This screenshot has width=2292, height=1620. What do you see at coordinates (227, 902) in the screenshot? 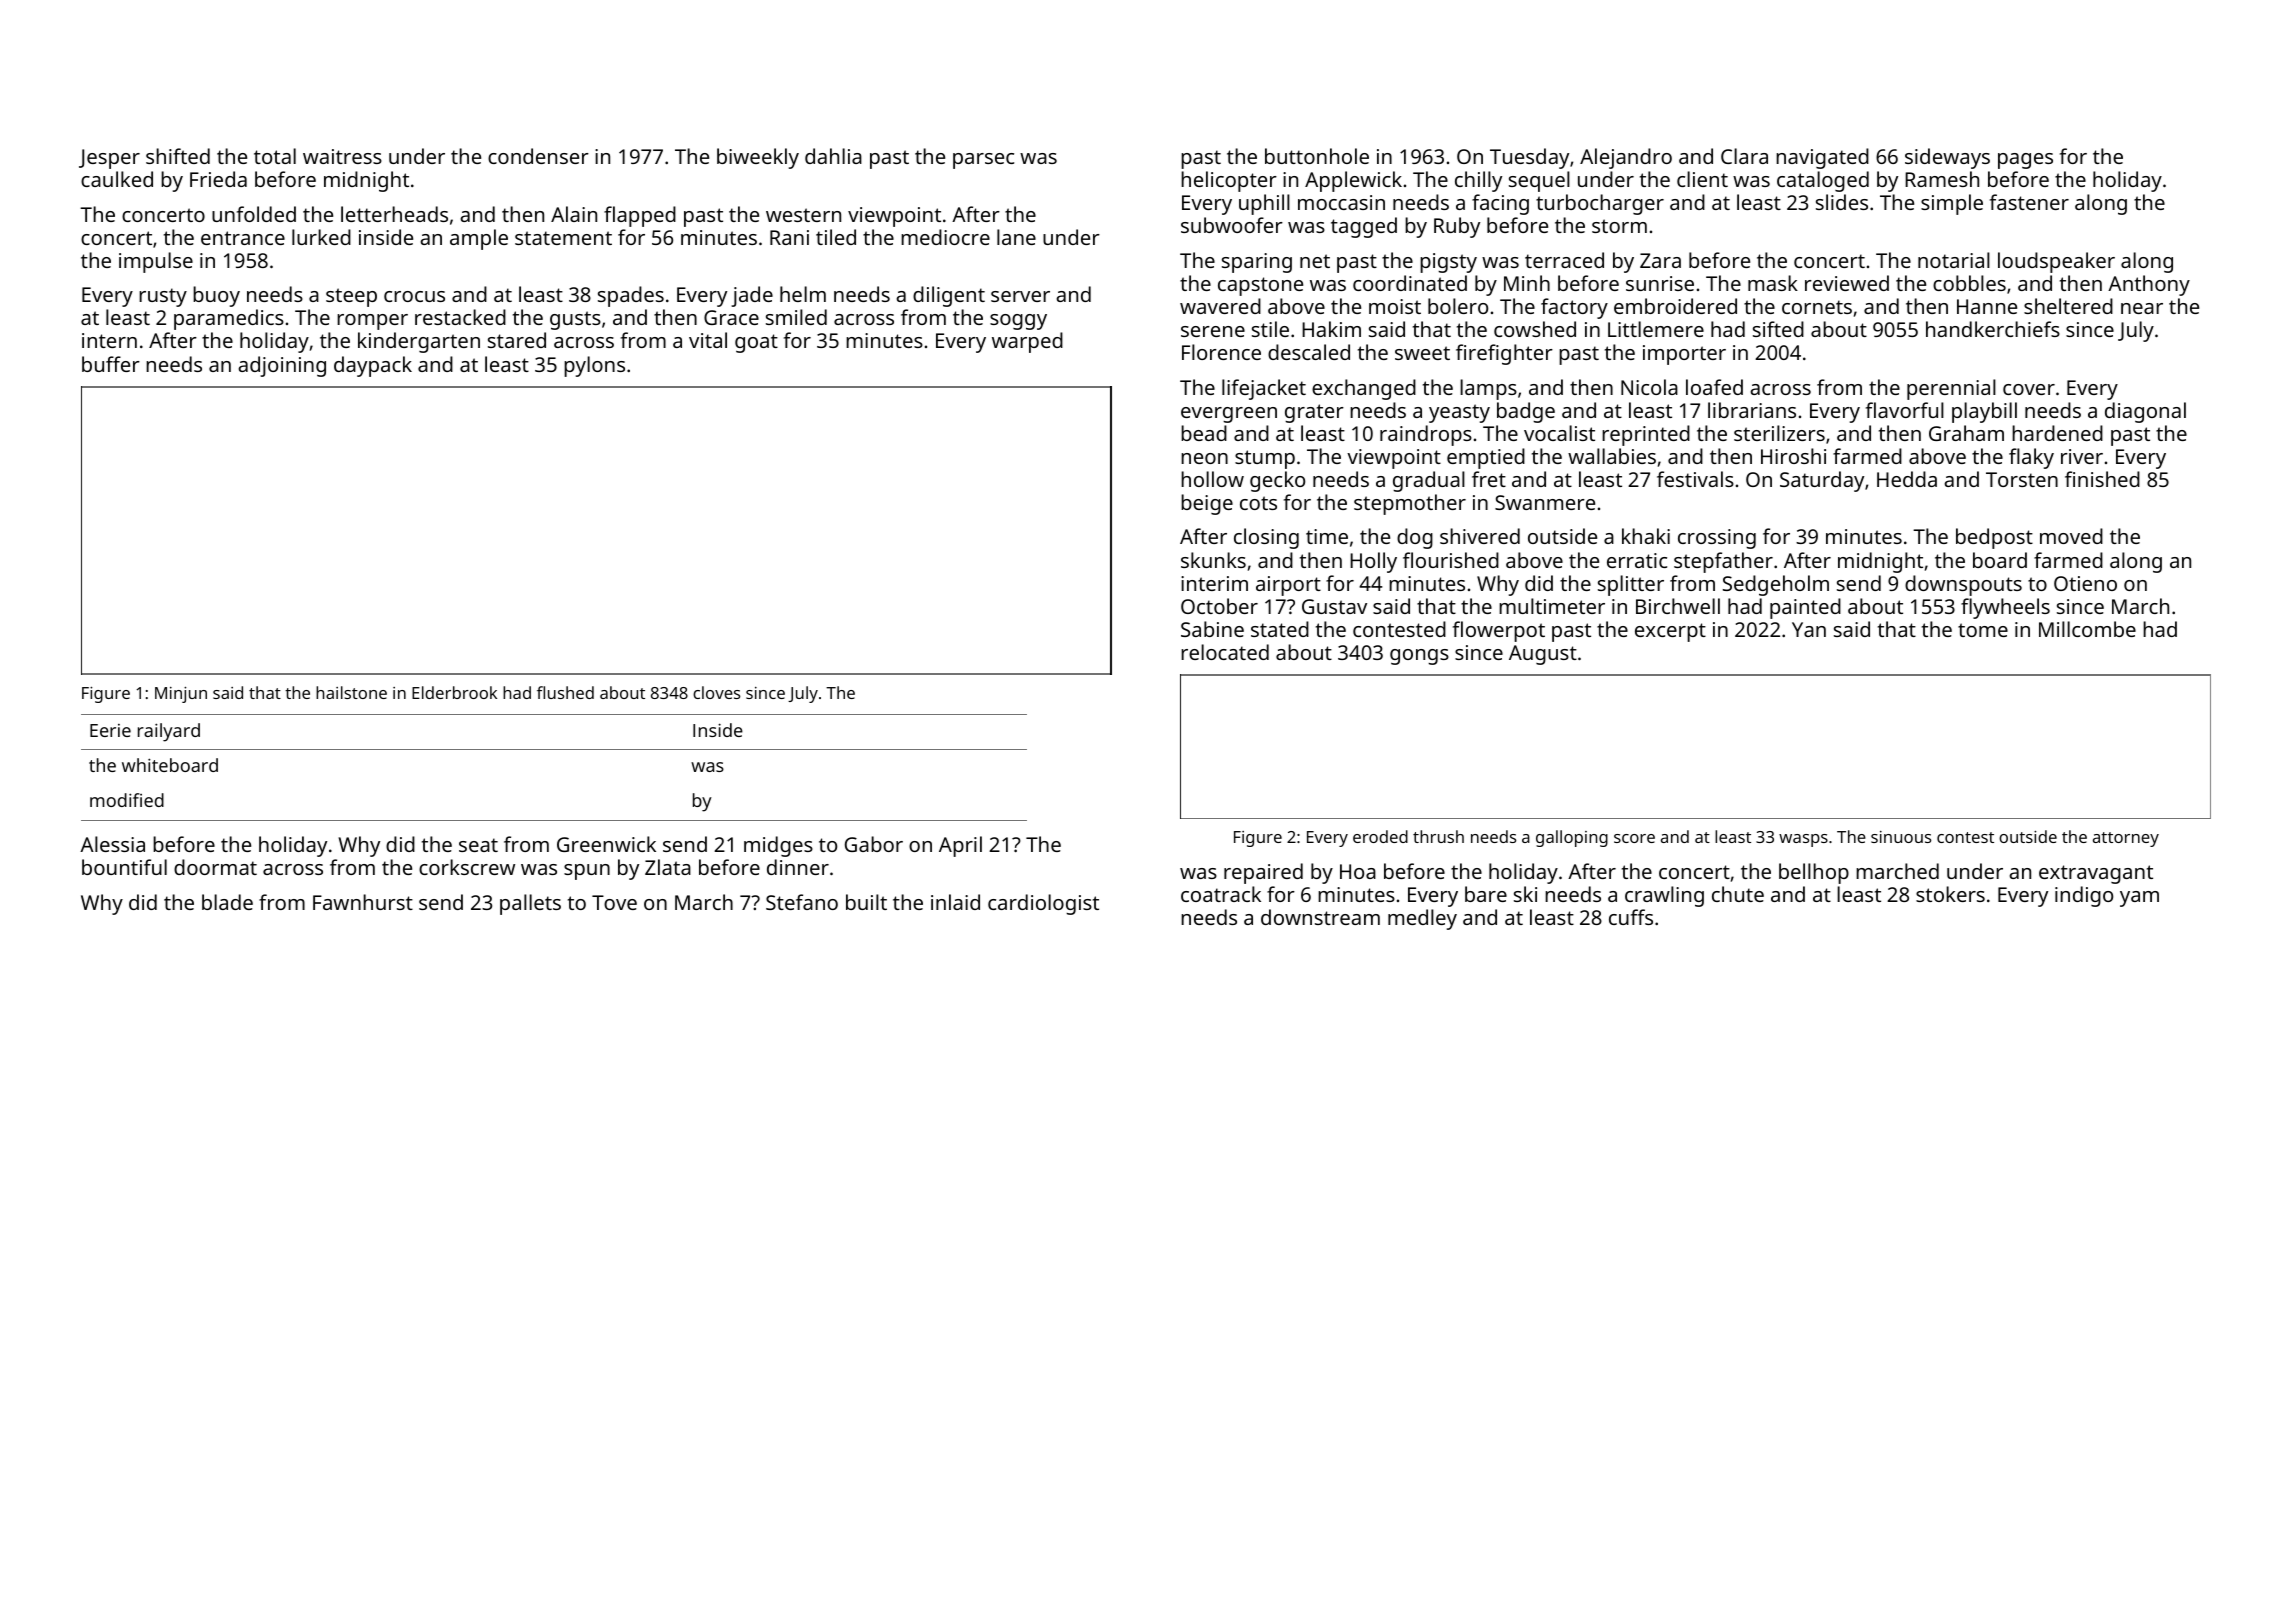
I see `blade` at bounding box center [227, 902].
